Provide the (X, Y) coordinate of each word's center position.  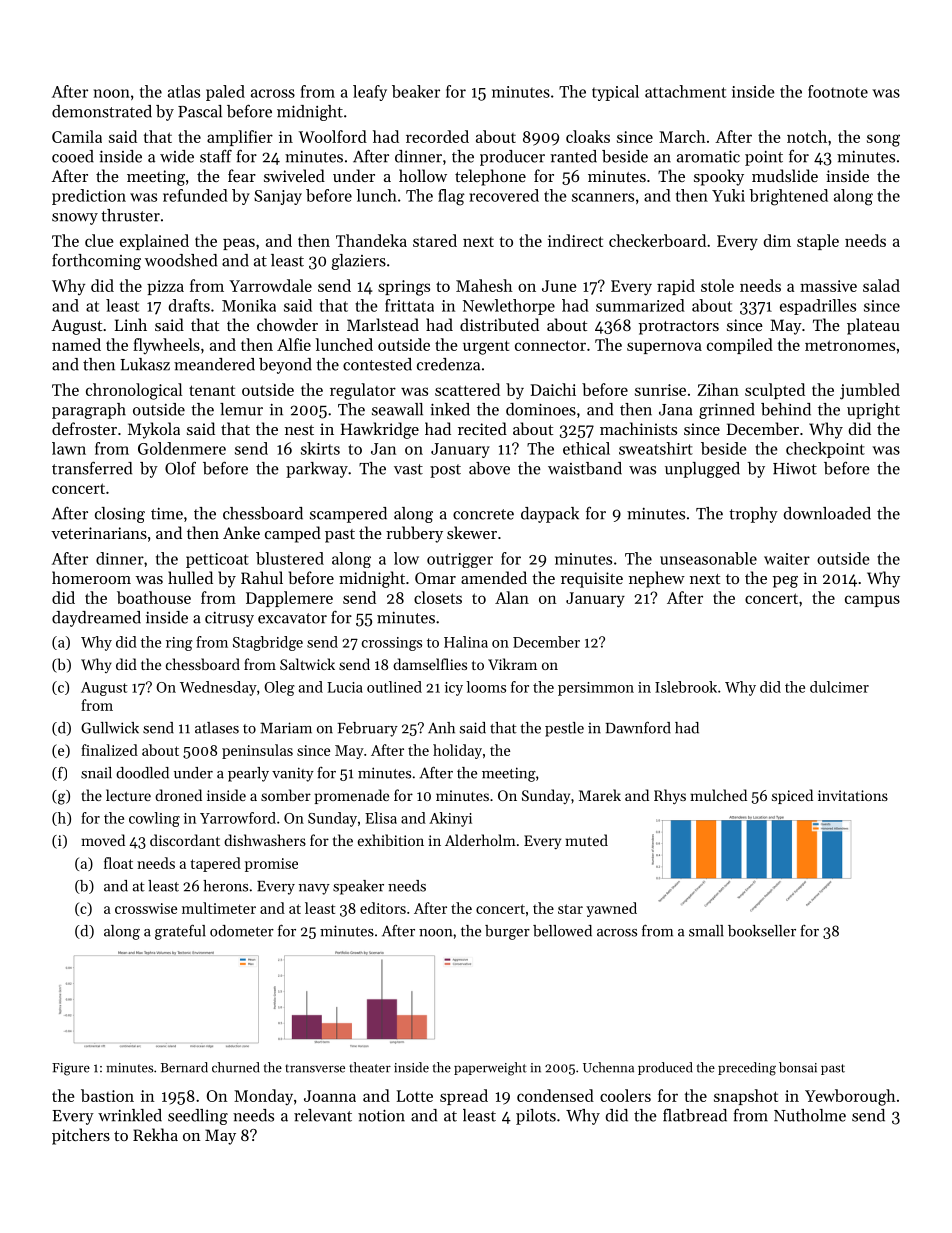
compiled (740, 346)
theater (370, 1067)
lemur (241, 409)
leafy (370, 93)
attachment (685, 91)
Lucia (345, 687)
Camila (77, 136)
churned (236, 1067)
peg (785, 582)
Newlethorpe (509, 307)
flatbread (695, 1115)
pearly (248, 774)
